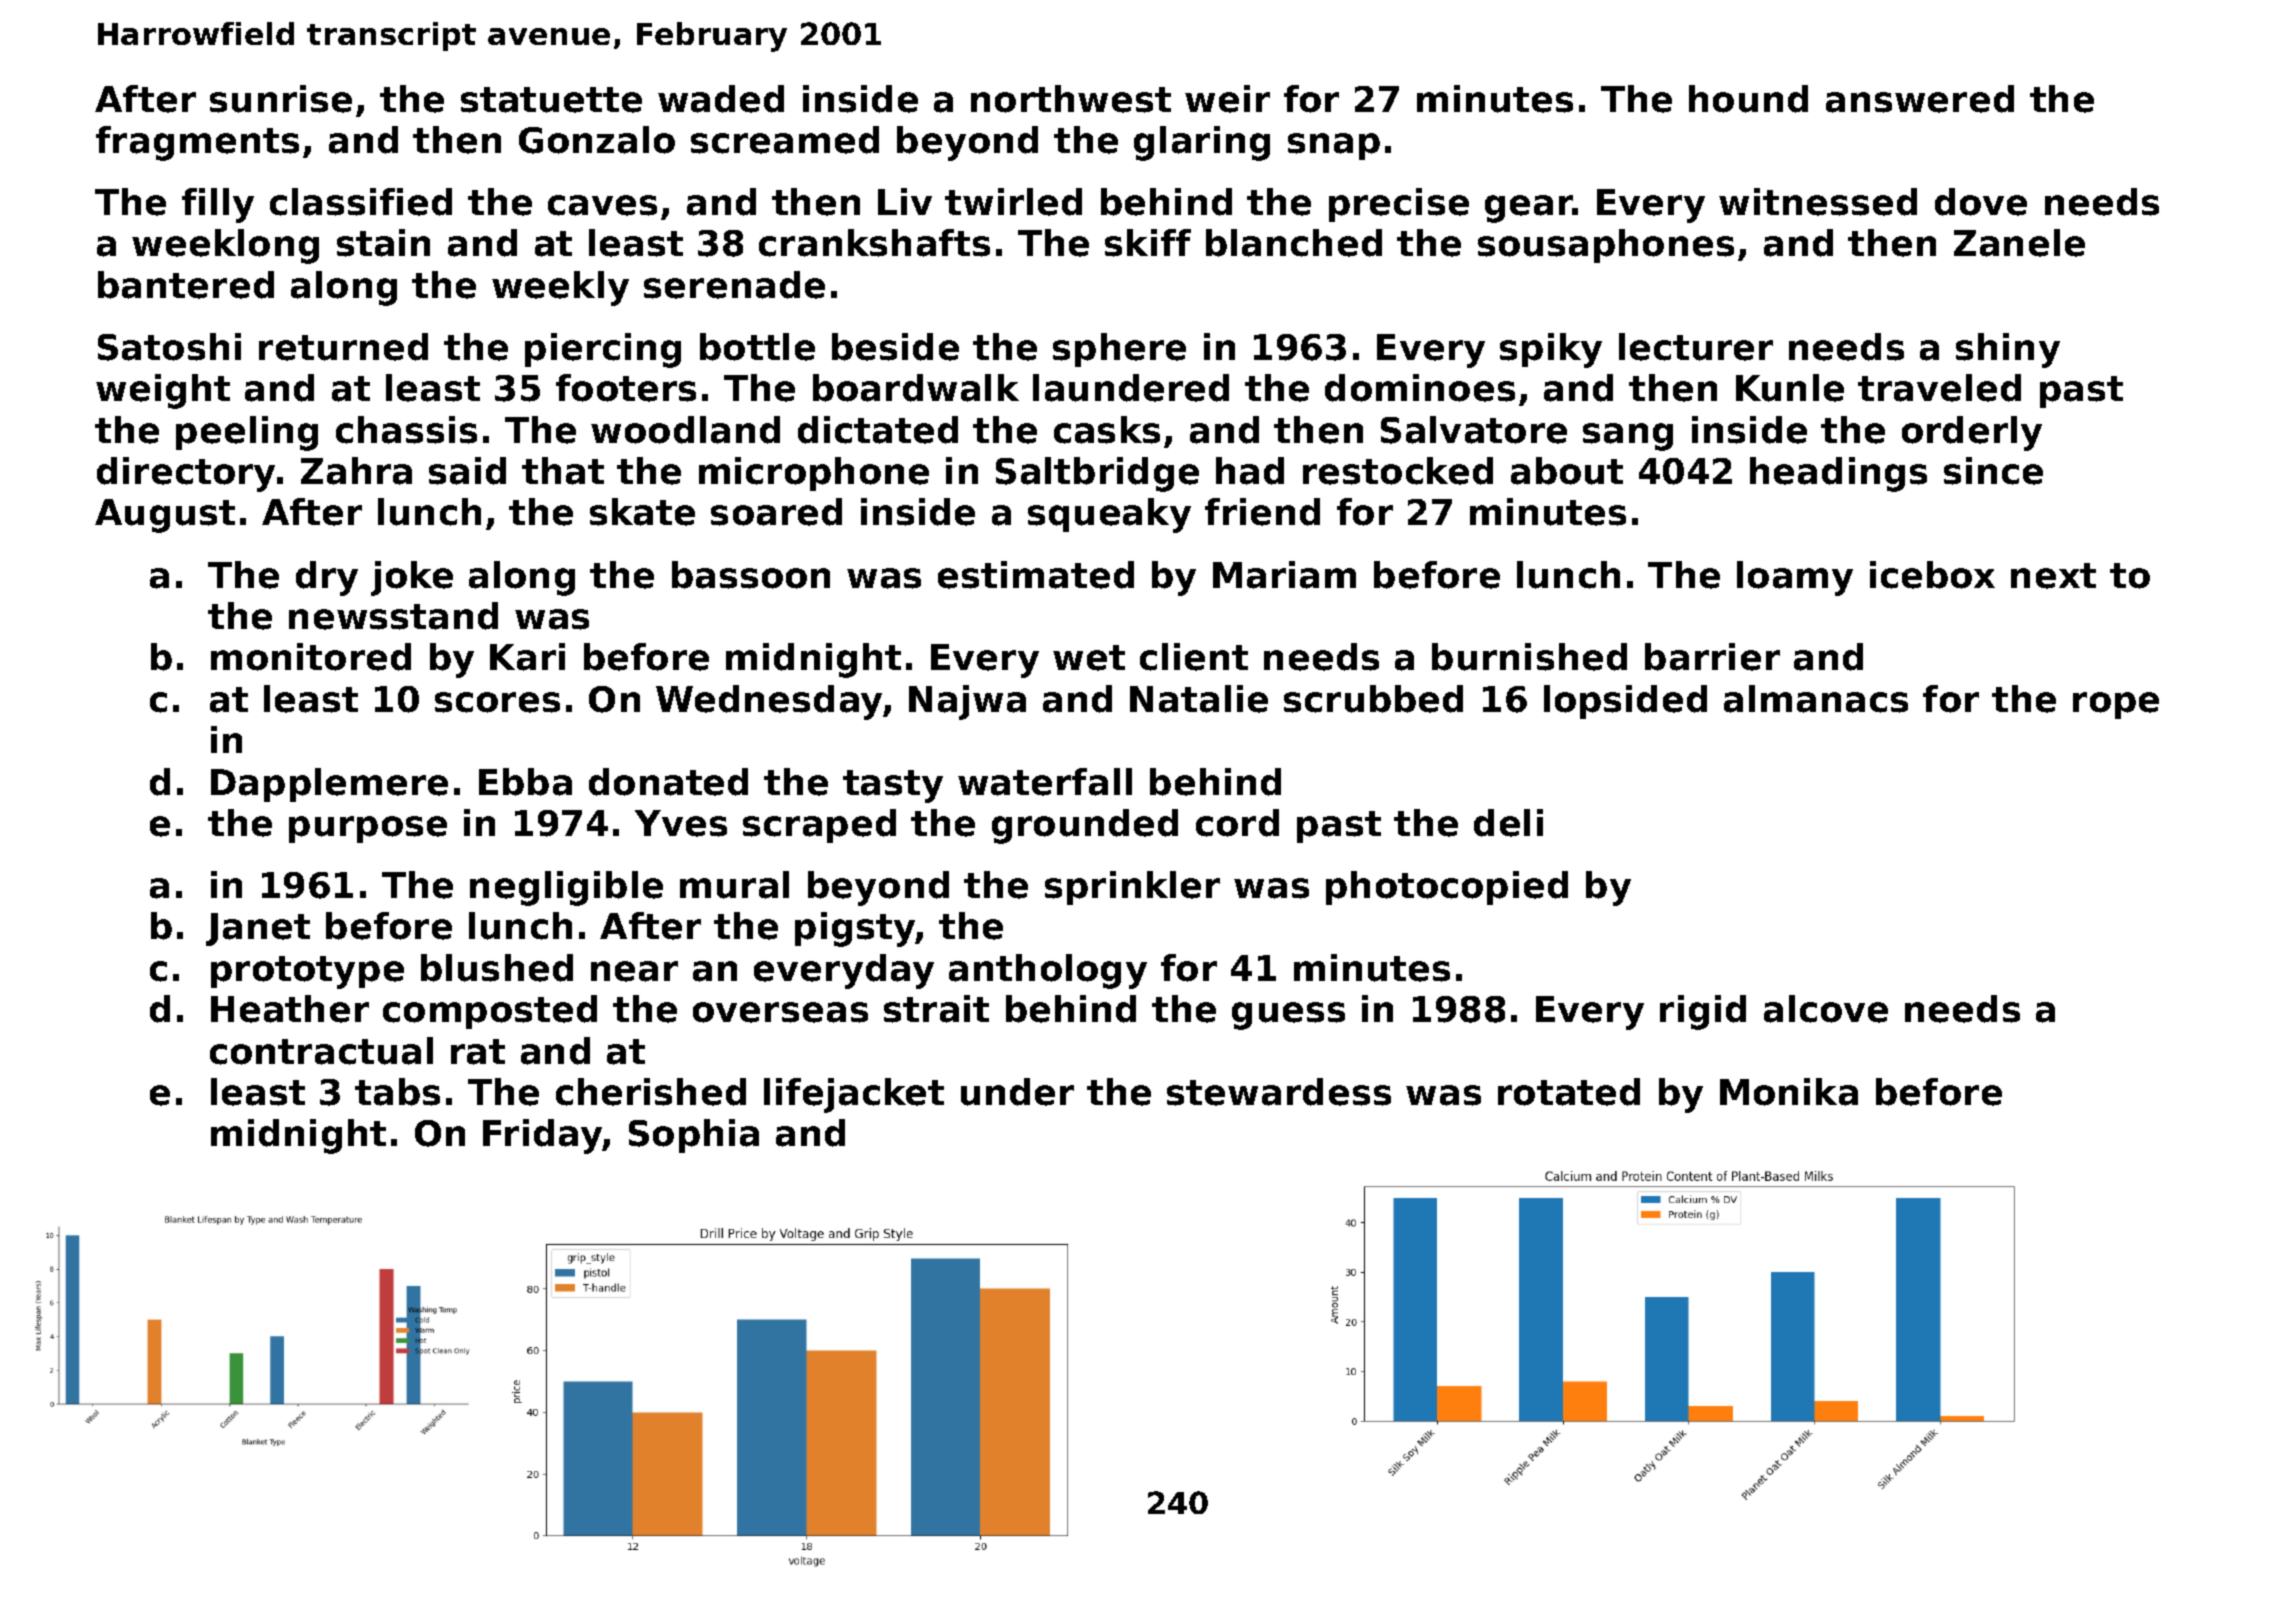 This screenshot has width=2292, height=1620. Describe the element at coordinates (1399, 205) in the screenshot. I see `precise` at that location.
